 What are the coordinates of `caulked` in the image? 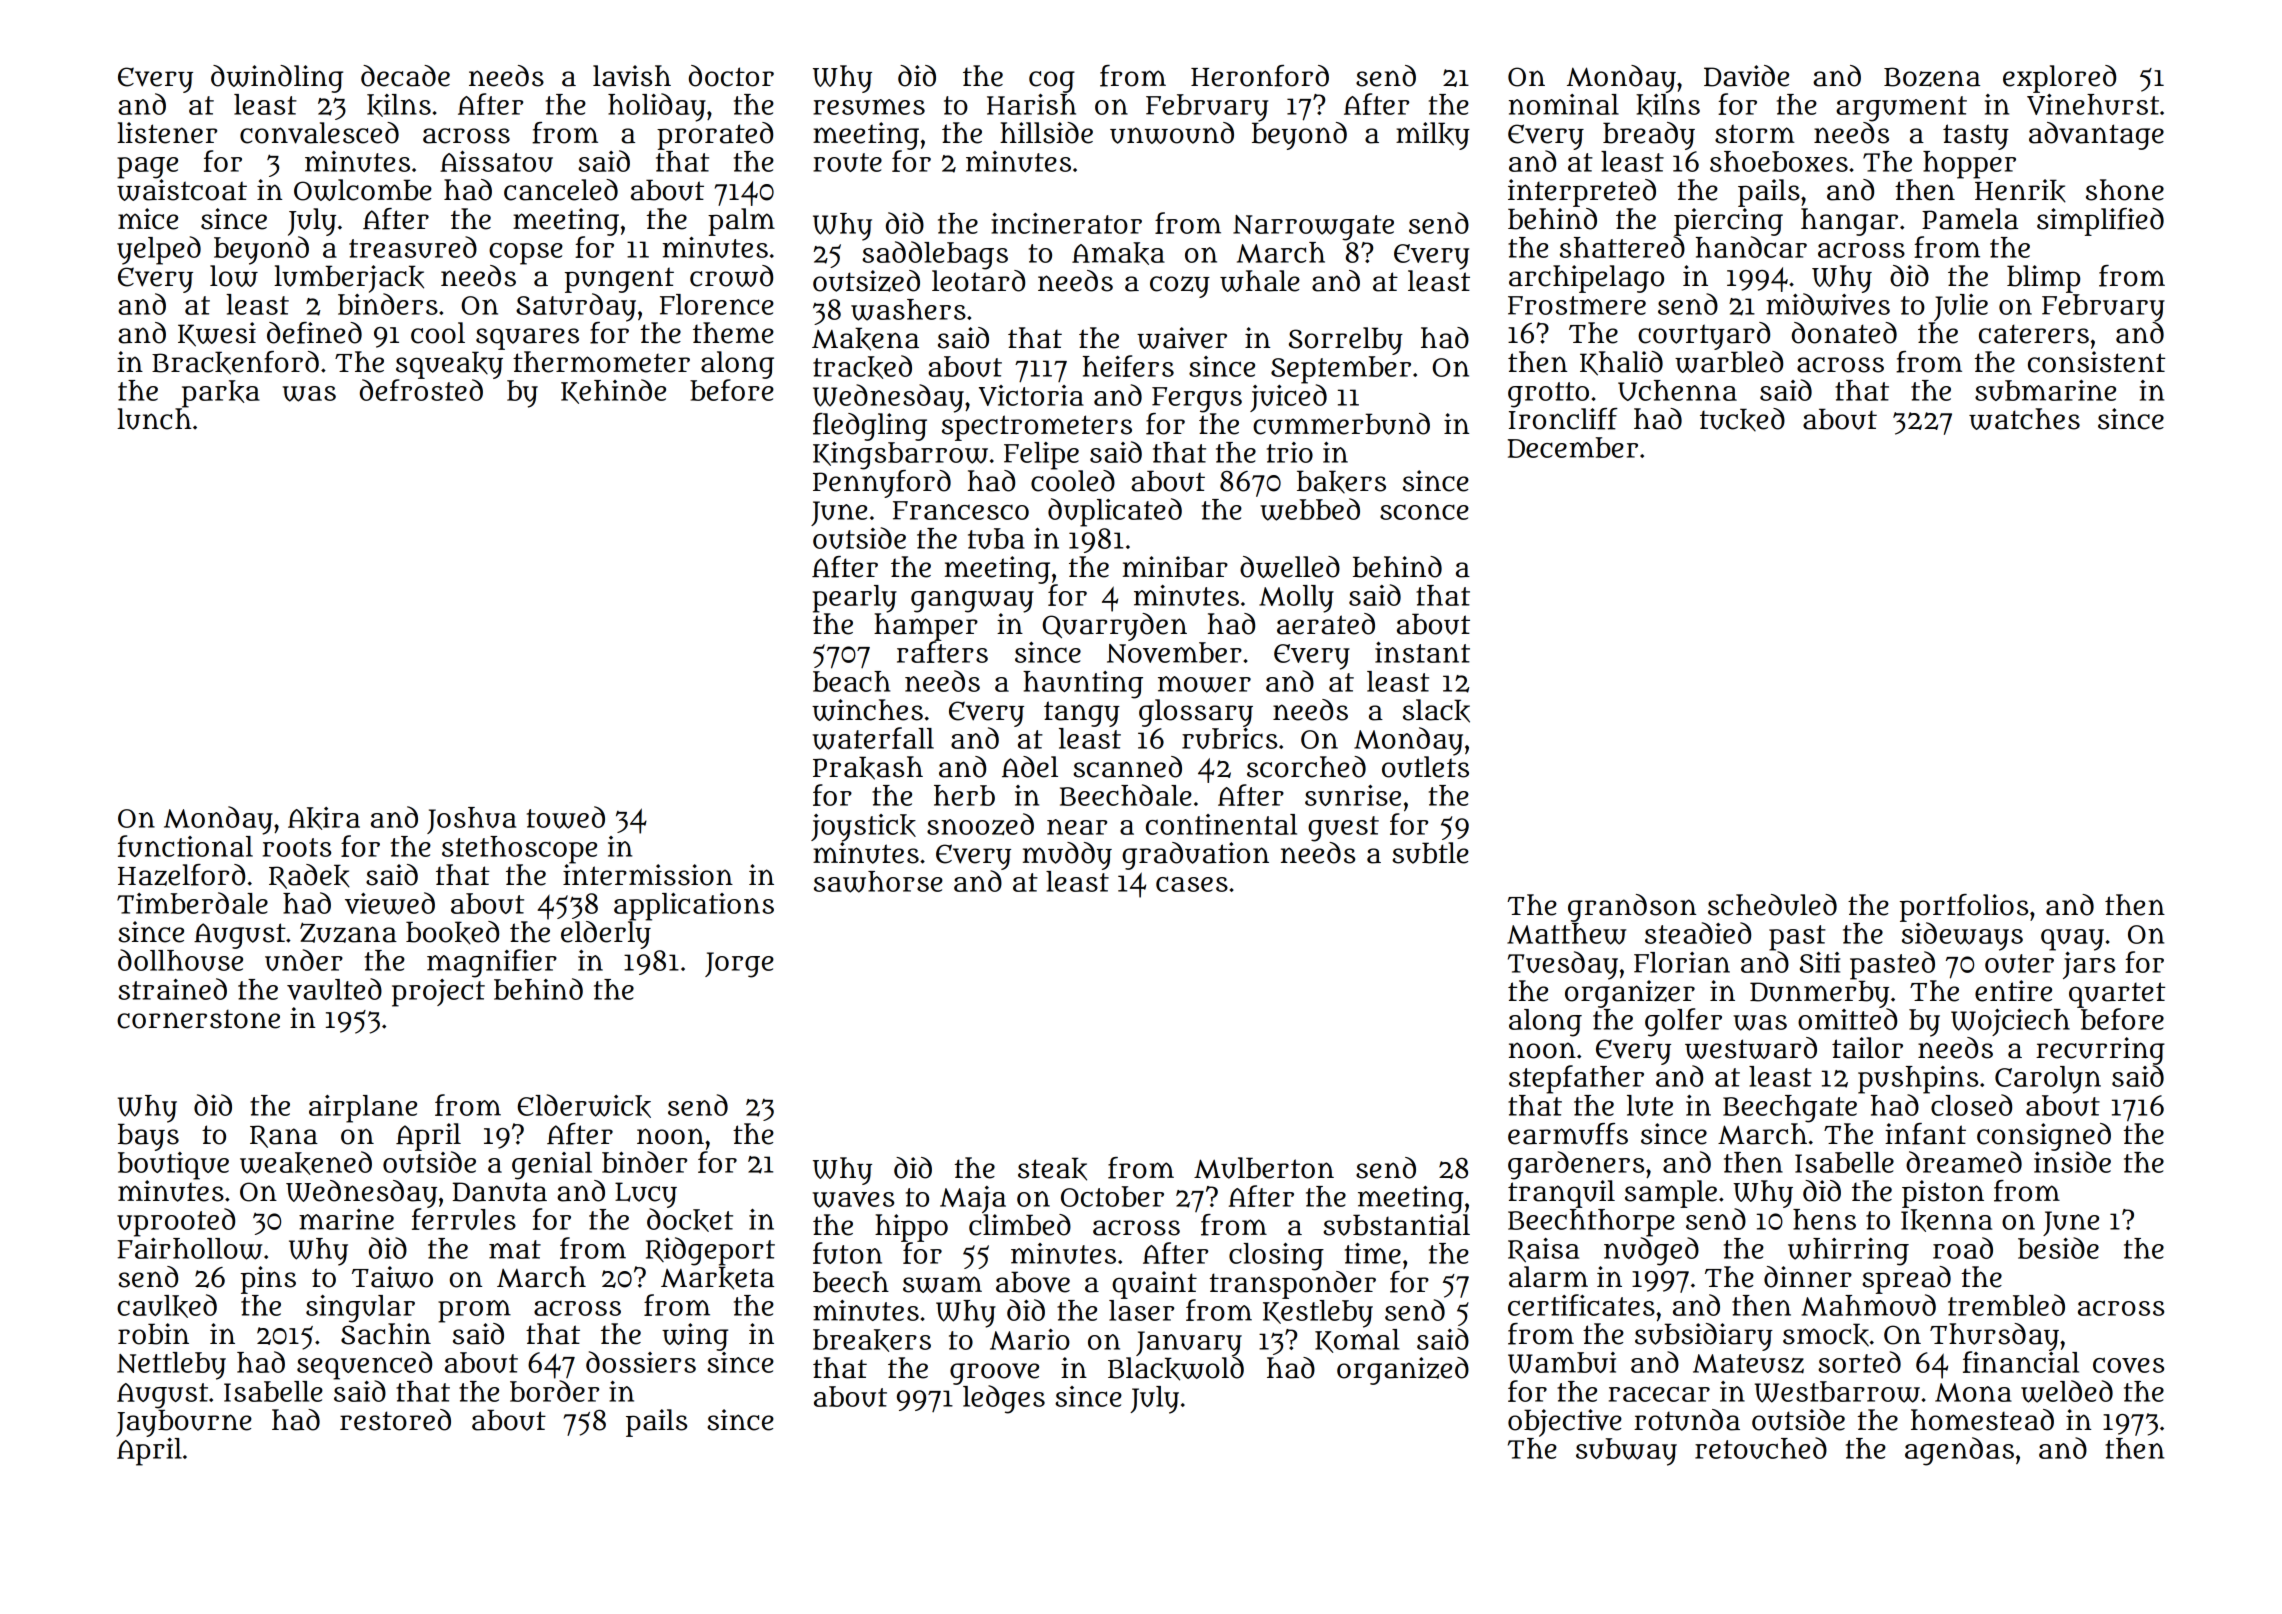 It's located at (167, 1306).
